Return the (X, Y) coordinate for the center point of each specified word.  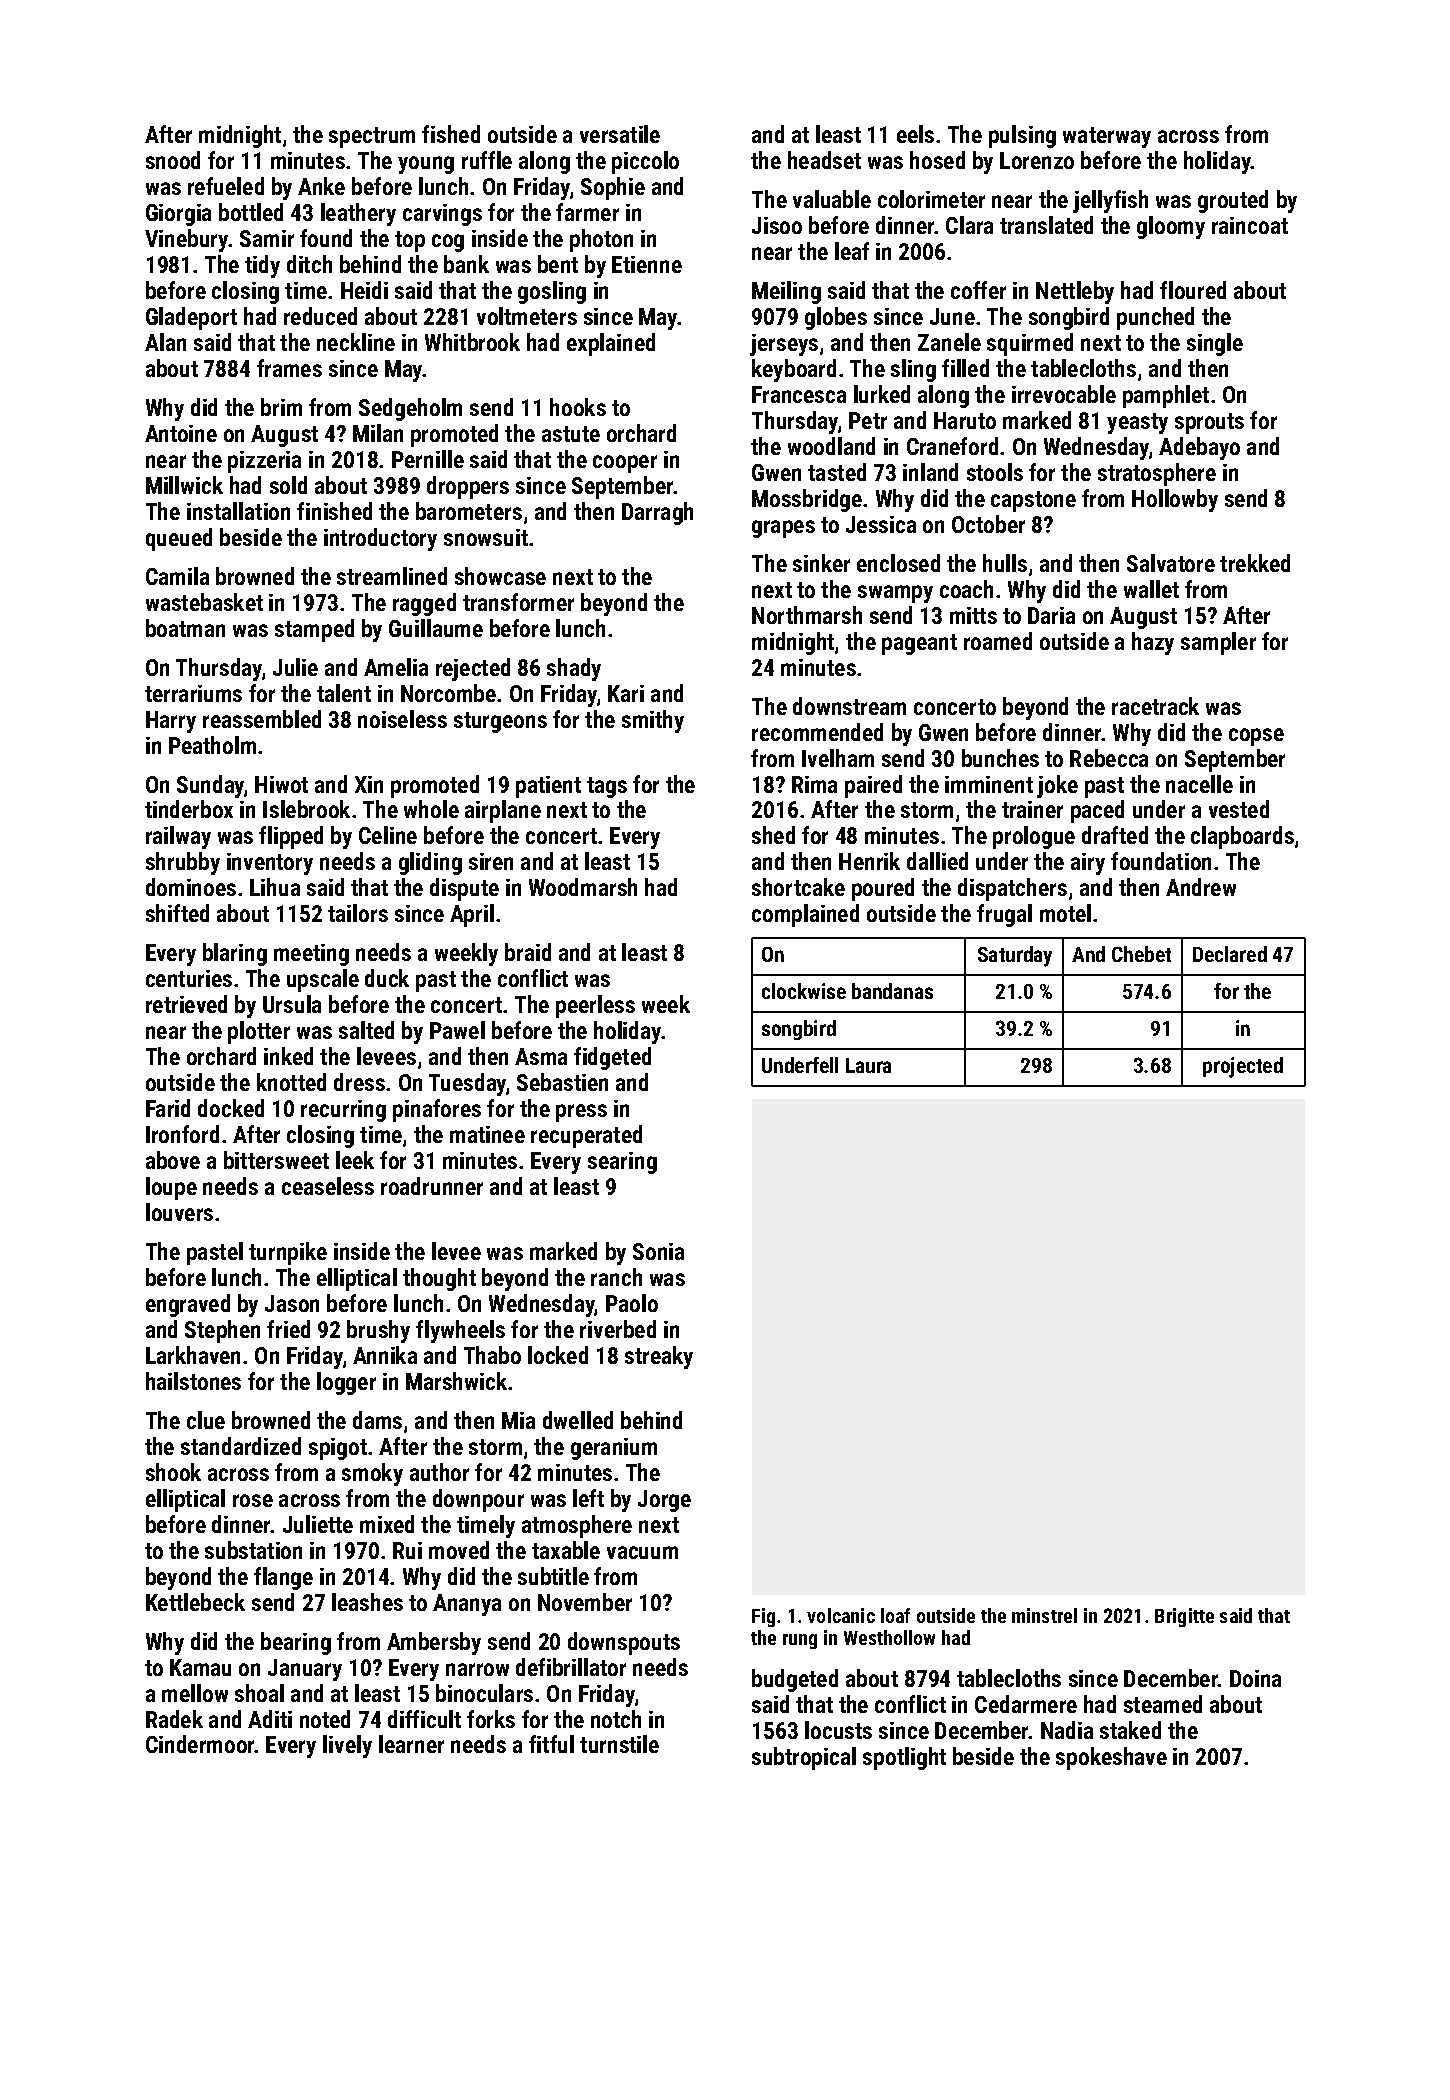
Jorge (664, 1501)
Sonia (658, 1251)
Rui (407, 1550)
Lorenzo (1037, 160)
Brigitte (1184, 1617)
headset (824, 160)
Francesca (799, 394)
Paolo (632, 1303)
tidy (262, 266)
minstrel (1044, 1615)
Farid (168, 1108)
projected (1243, 1067)
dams (377, 1420)
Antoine (181, 433)
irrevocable (1064, 394)
